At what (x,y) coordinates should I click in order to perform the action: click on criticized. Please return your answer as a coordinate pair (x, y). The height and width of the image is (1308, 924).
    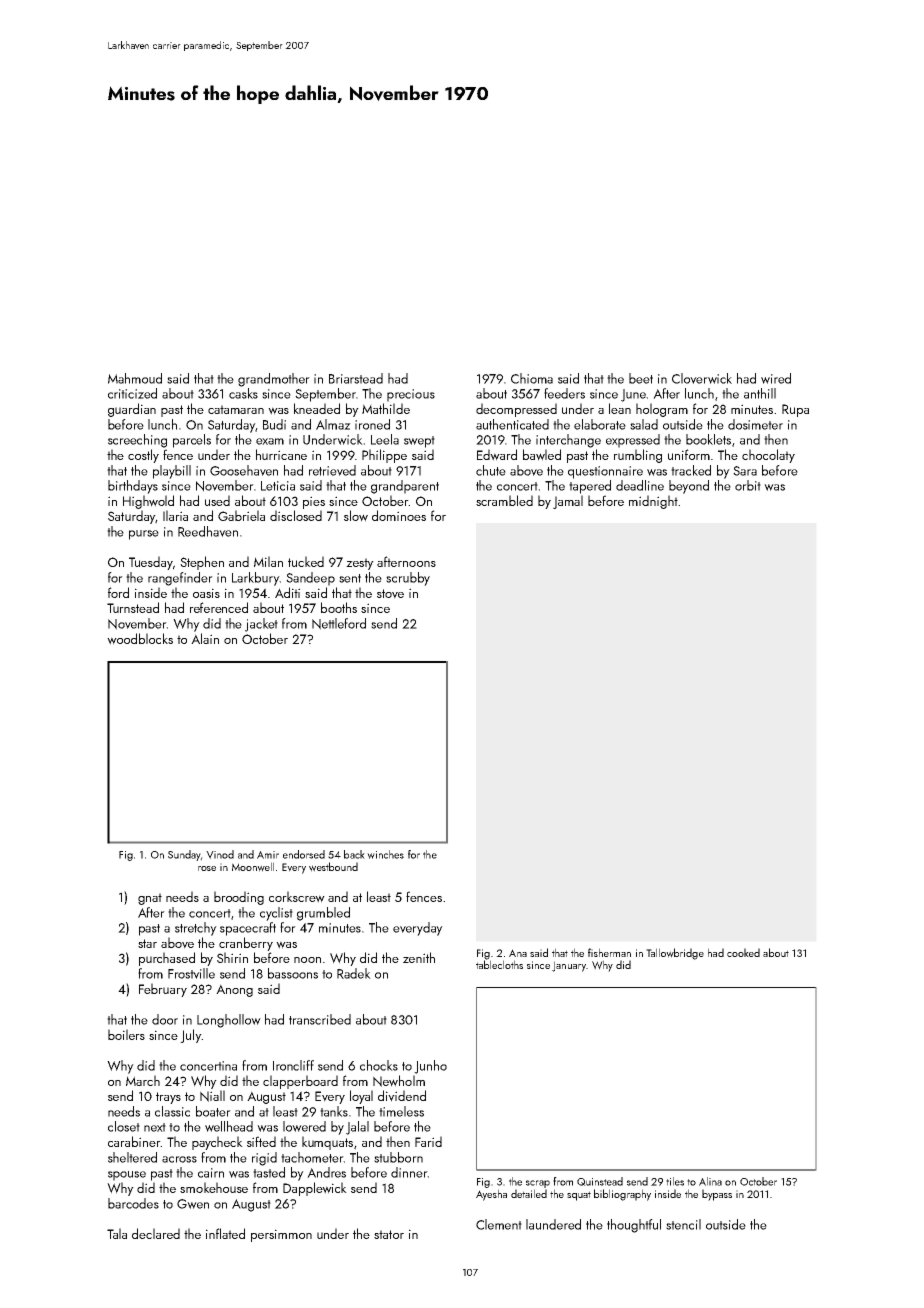
    Looking at the image, I should click on (132, 393).
